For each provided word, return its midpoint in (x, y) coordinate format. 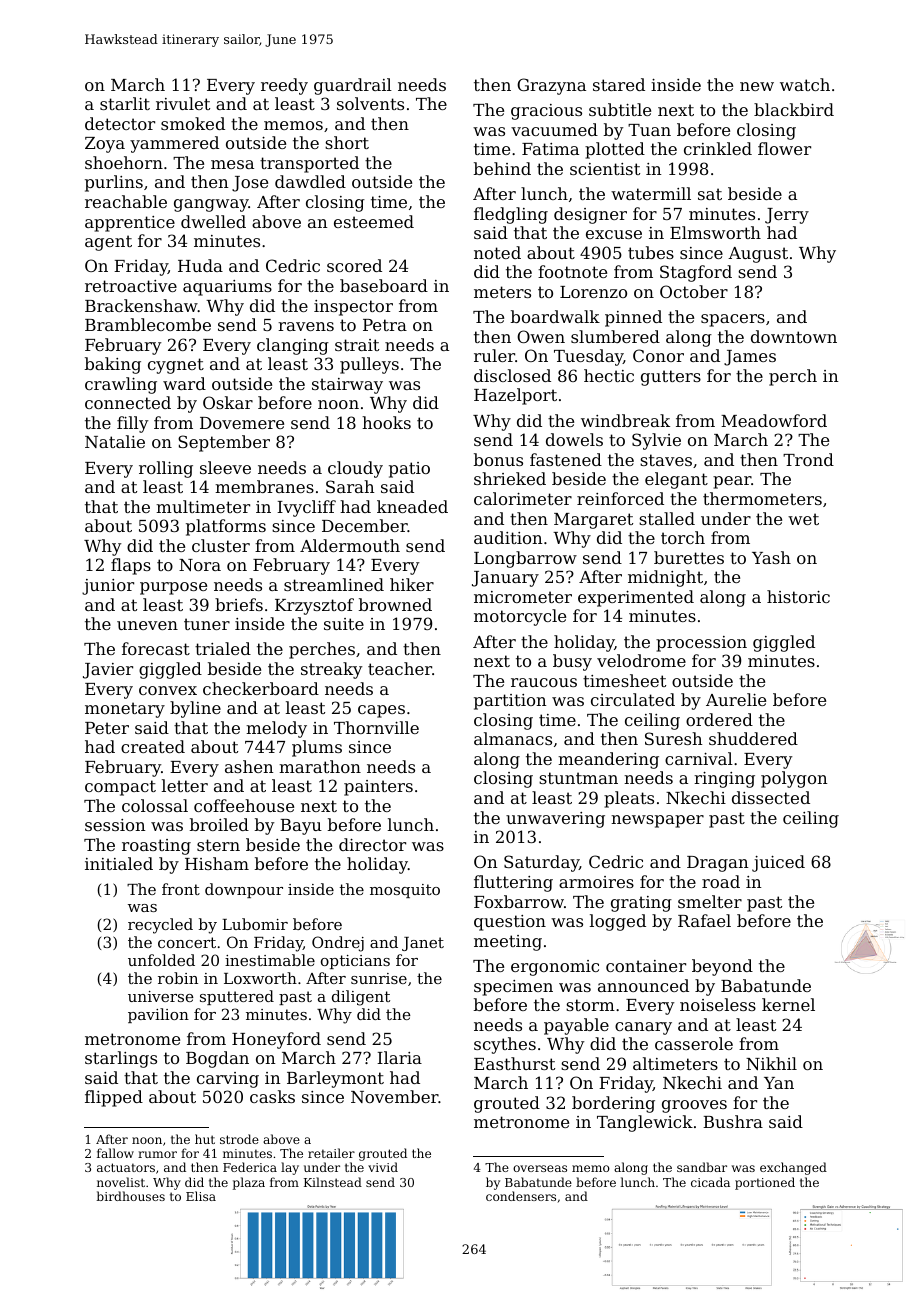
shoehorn (124, 162)
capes (381, 711)
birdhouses (130, 1196)
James (750, 358)
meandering (608, 760)
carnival (699, 758)
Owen (541, 336)
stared (619, 84)
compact (120, 788)
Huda (200, 265)
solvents (370, 103)
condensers (521, 1196)
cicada (710, 1182)
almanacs (513, 738)
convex (168, 690)
